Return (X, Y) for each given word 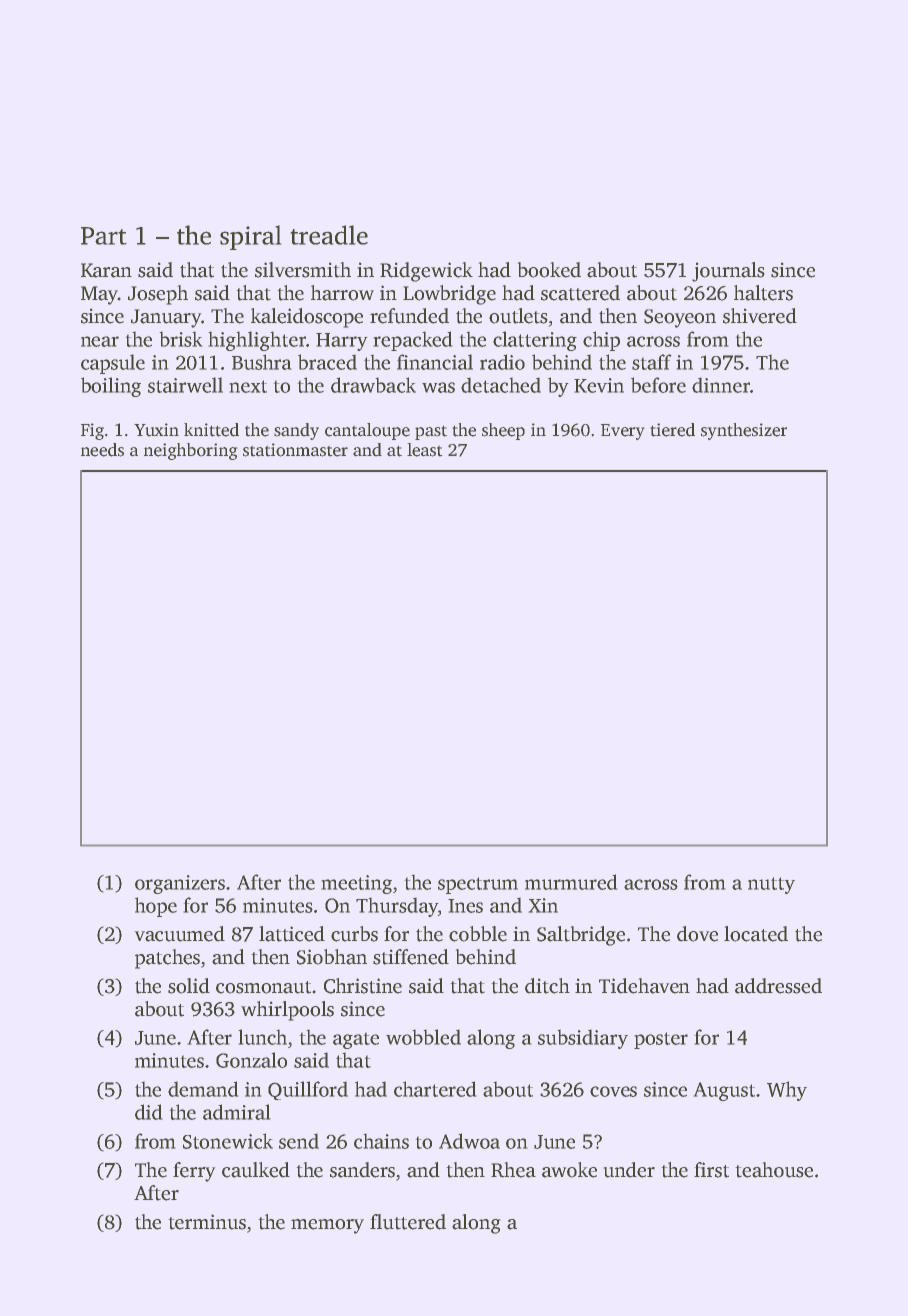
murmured (571, 882)
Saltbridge (581, 936)
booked (549, 270)
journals (728, 272)
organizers (180, 884)
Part (104, 236)
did (149, 1112)
